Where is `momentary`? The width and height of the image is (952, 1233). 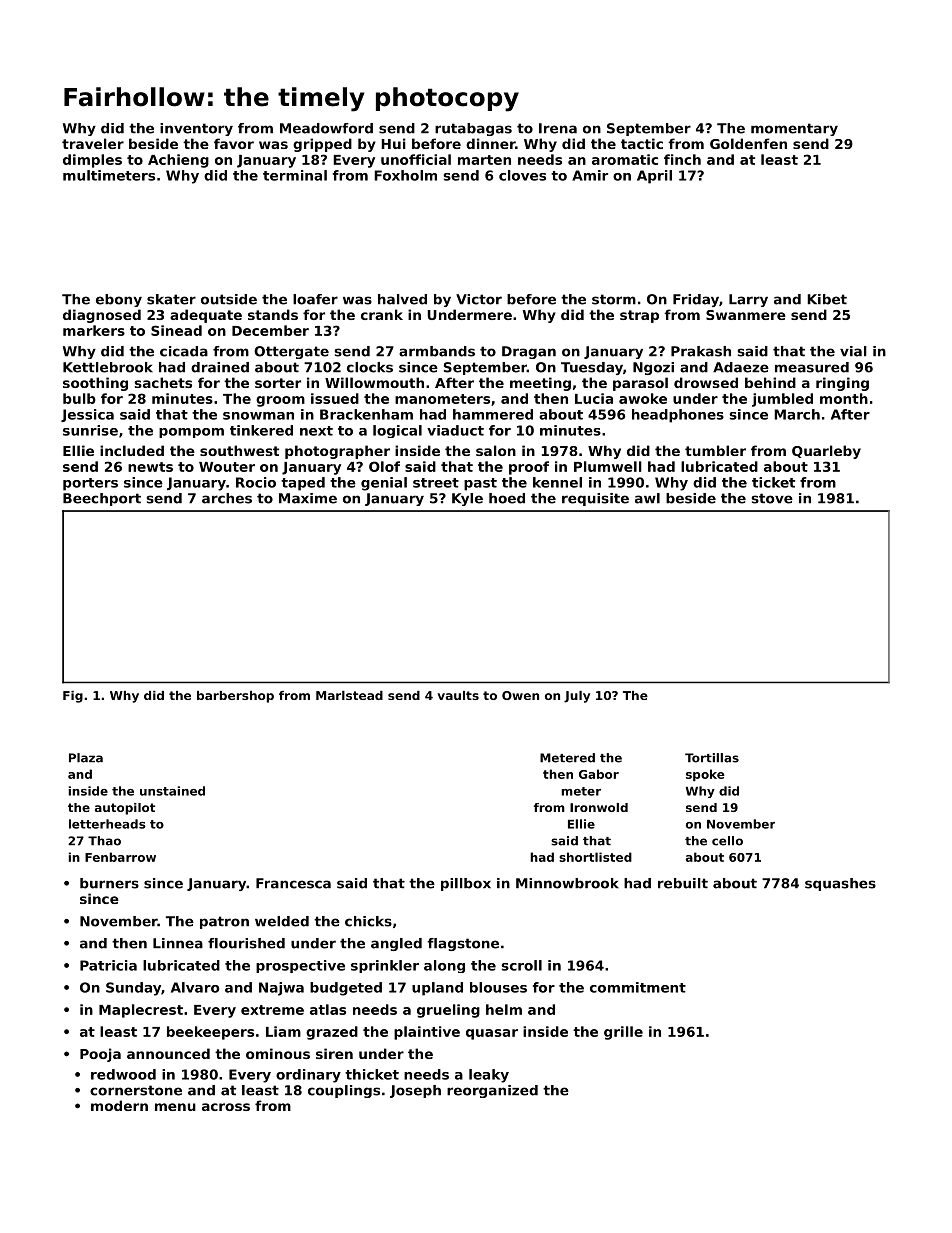
momentary is located at coordinates (794, 129).
